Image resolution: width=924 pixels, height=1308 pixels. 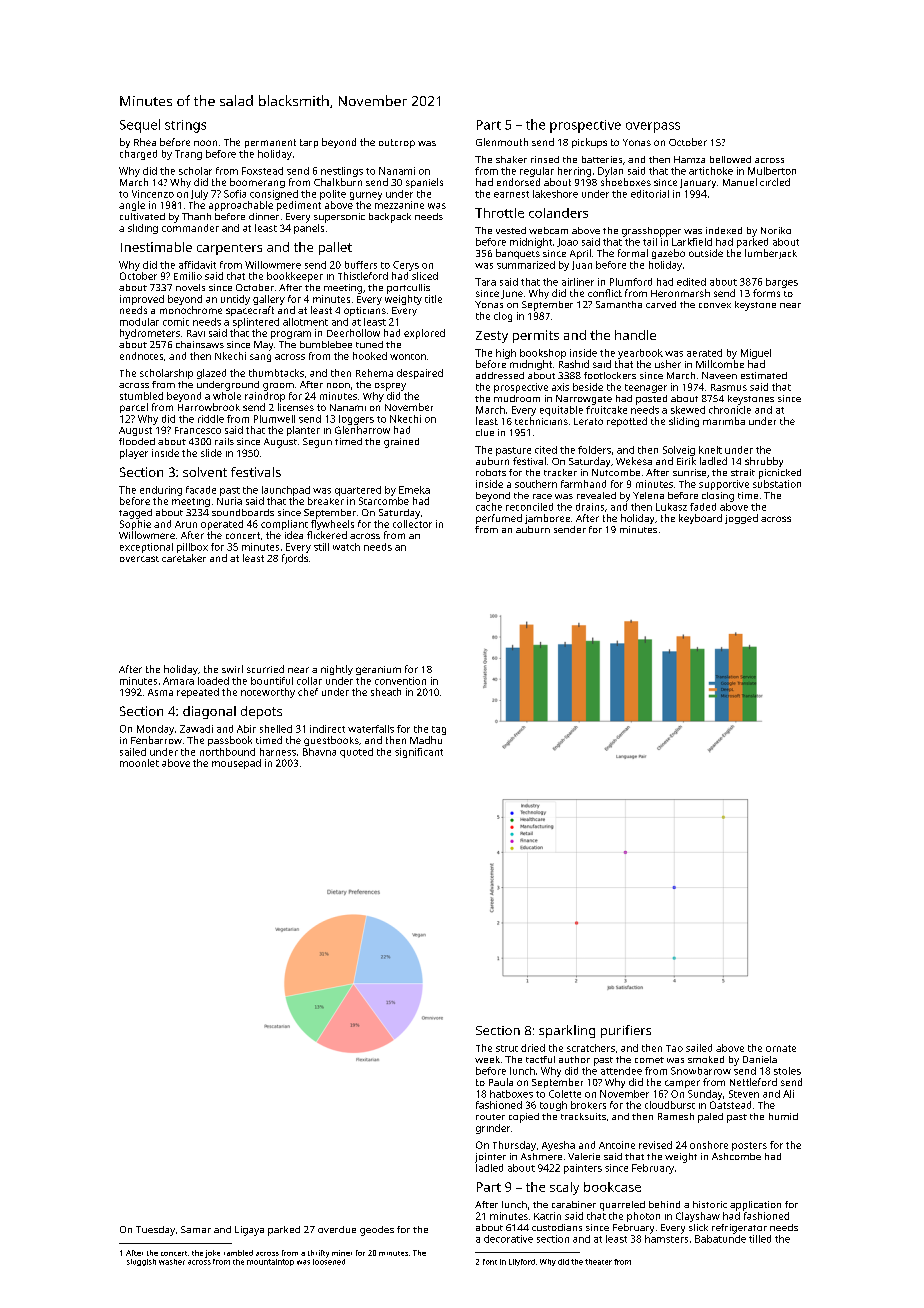 What do you see at coordinates (406, 266) in the document?
I see `Cerys` at bounding box center [406, 266].
